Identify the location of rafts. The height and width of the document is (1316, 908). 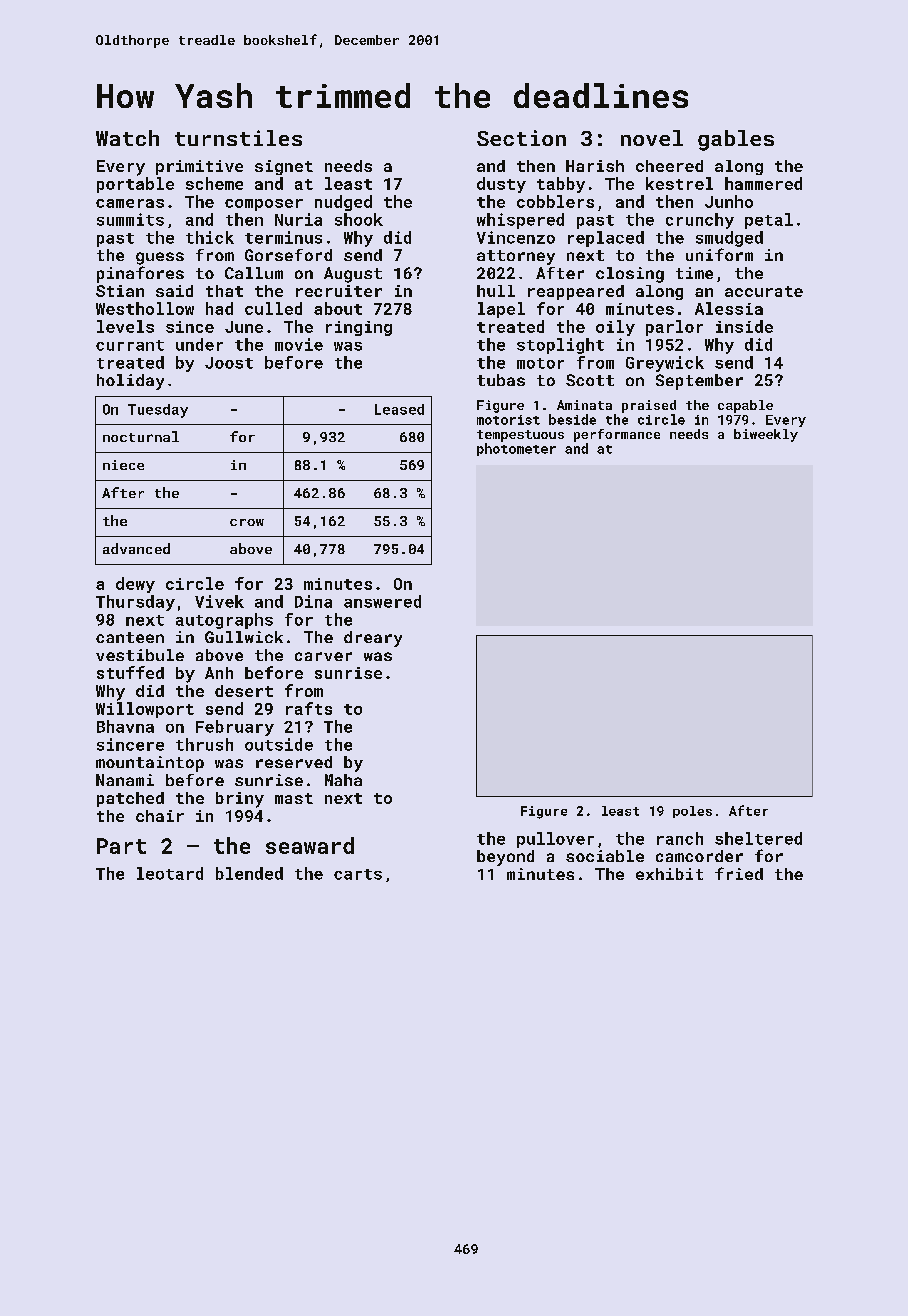
(309, 708).
